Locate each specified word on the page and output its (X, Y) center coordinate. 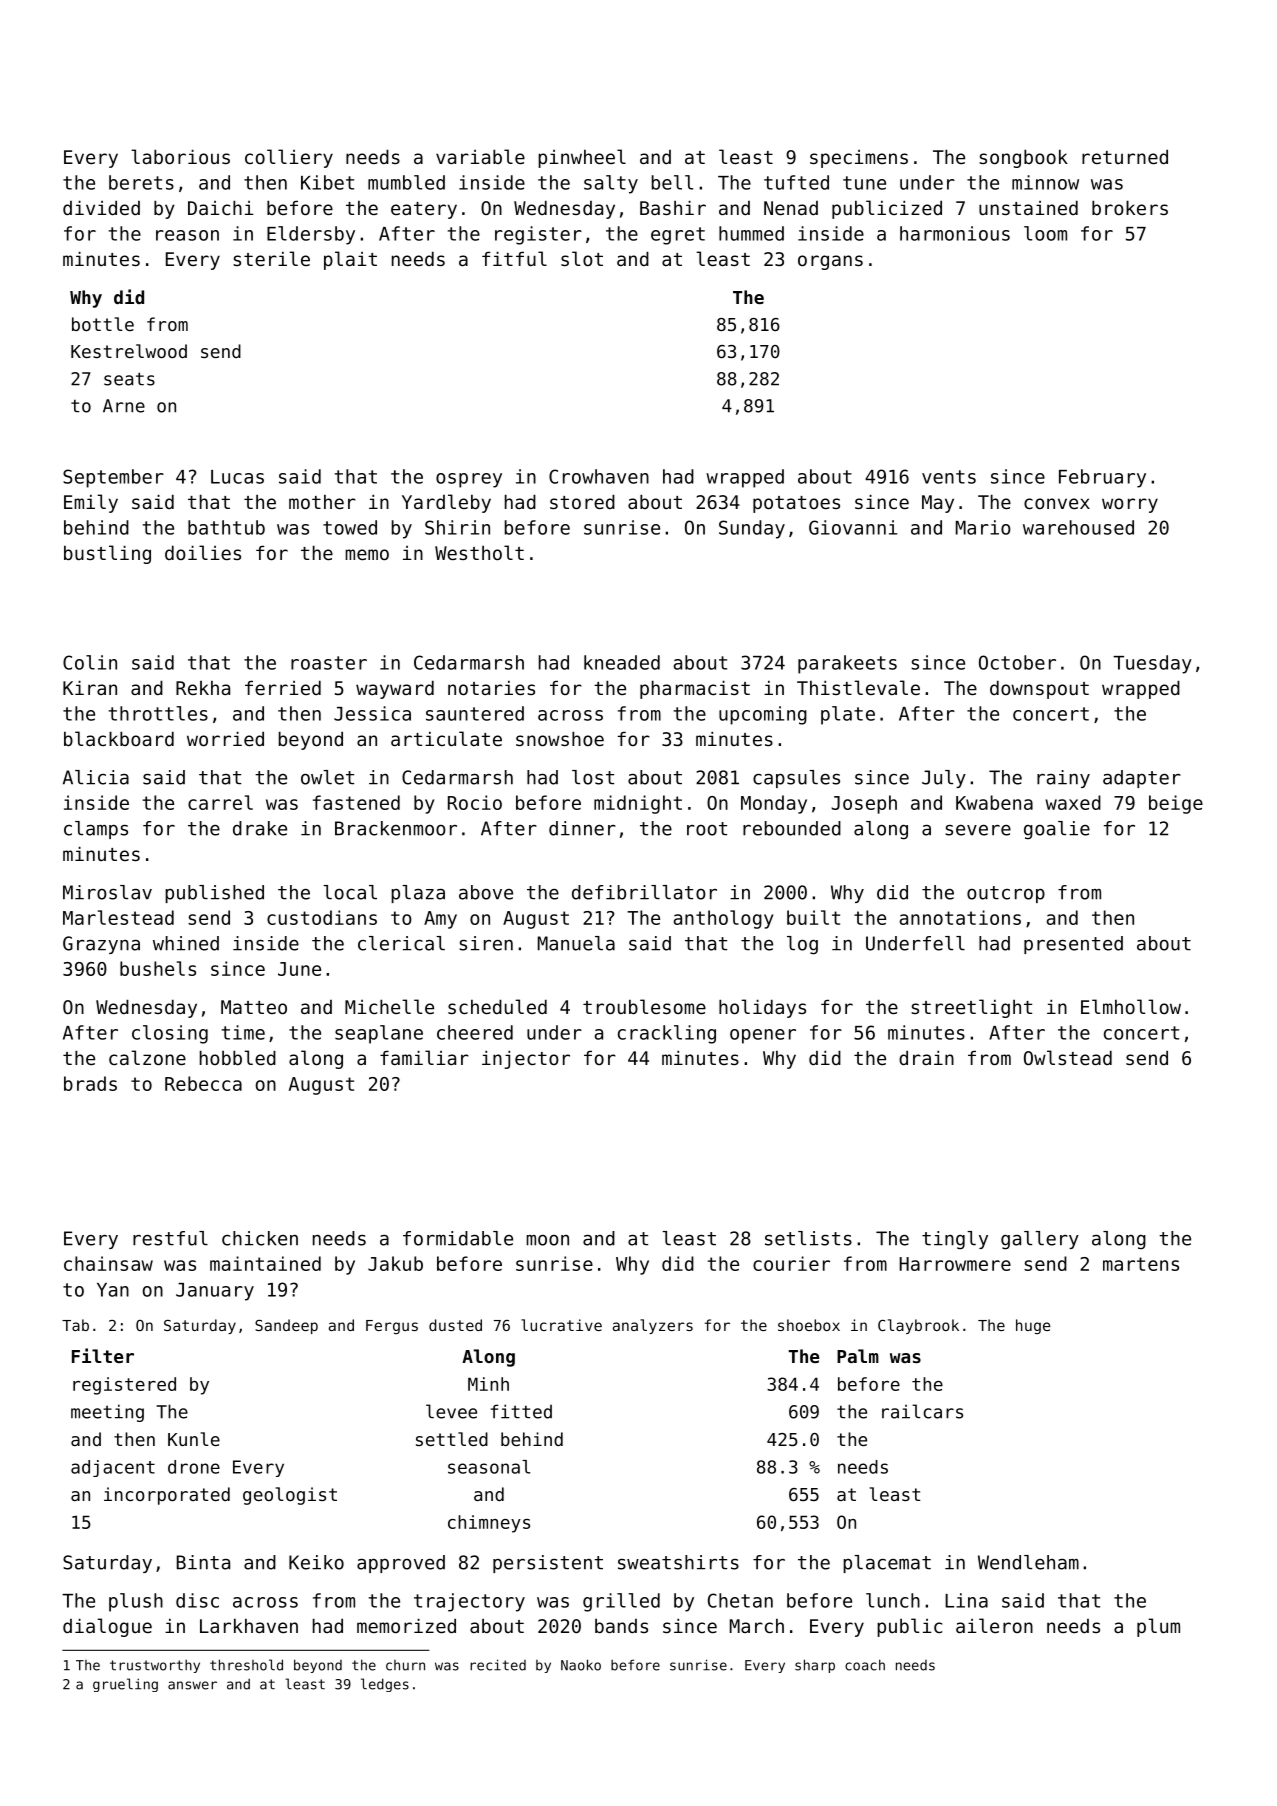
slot (582, 258)
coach (865, 1665)
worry (1130, 505)
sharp (815, 1666)
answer (192, 1685)
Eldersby (311, 235)
